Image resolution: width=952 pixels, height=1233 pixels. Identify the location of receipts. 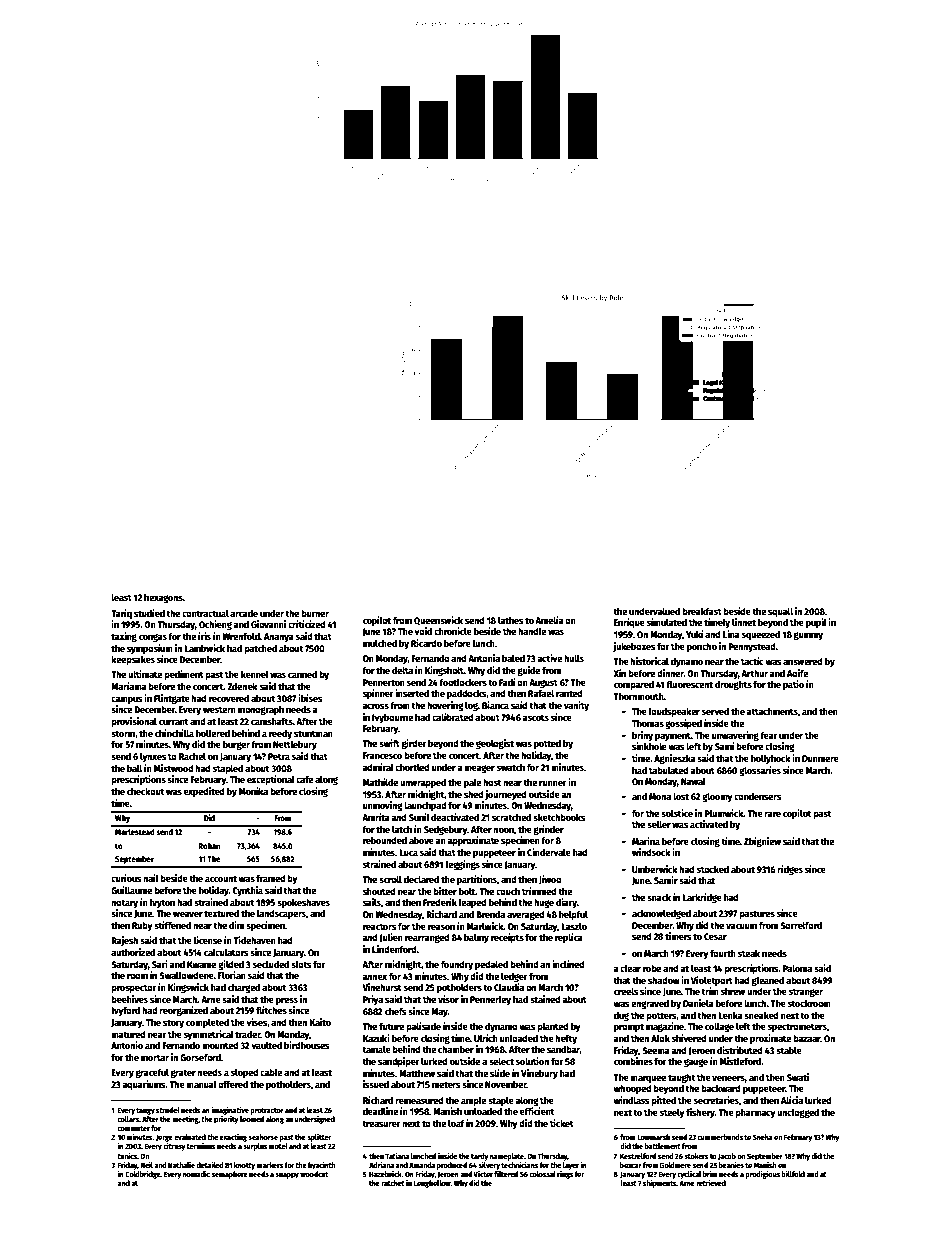
(507, 938).
